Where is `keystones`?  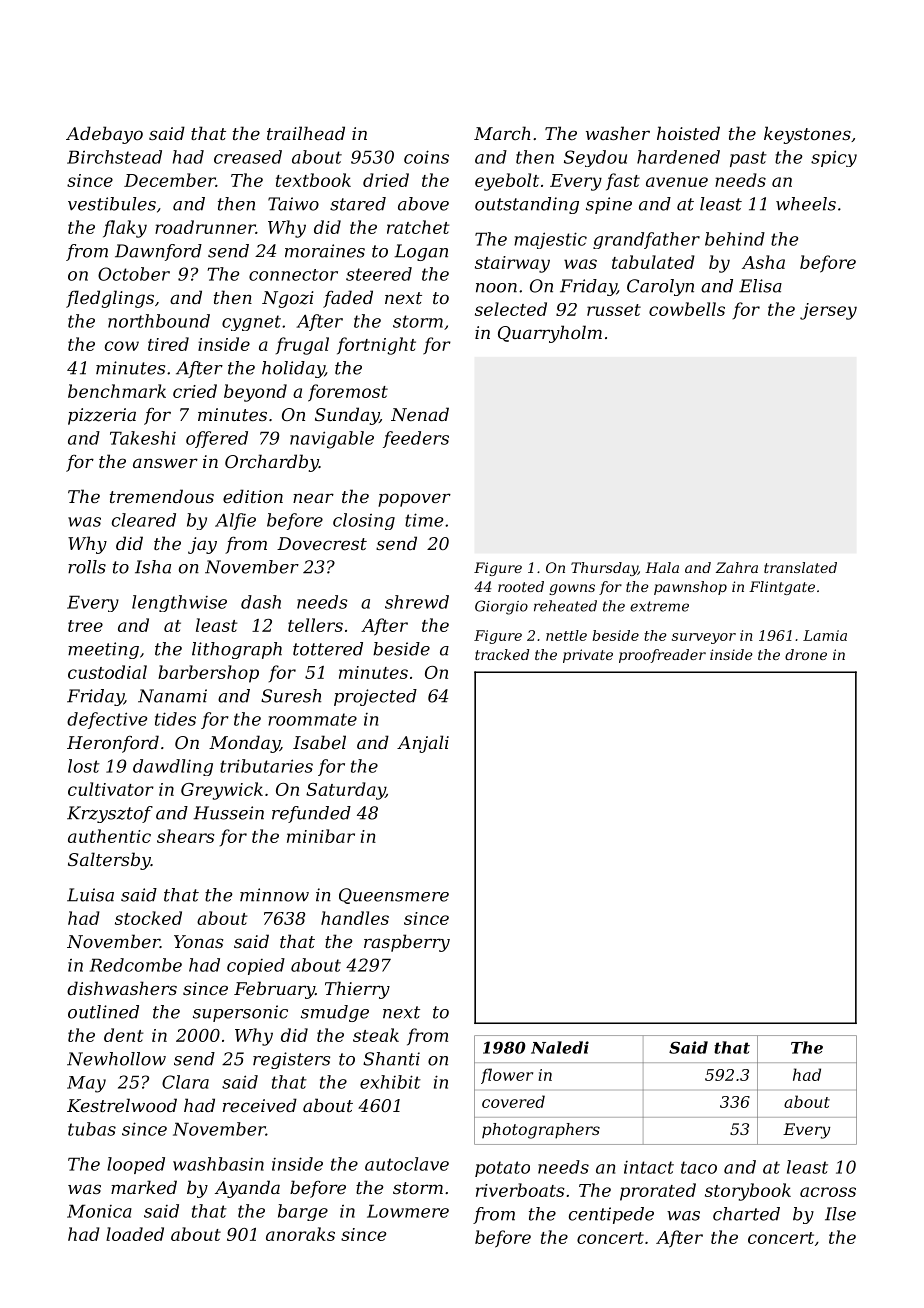
keystones is located at coordinates (807, 135).
